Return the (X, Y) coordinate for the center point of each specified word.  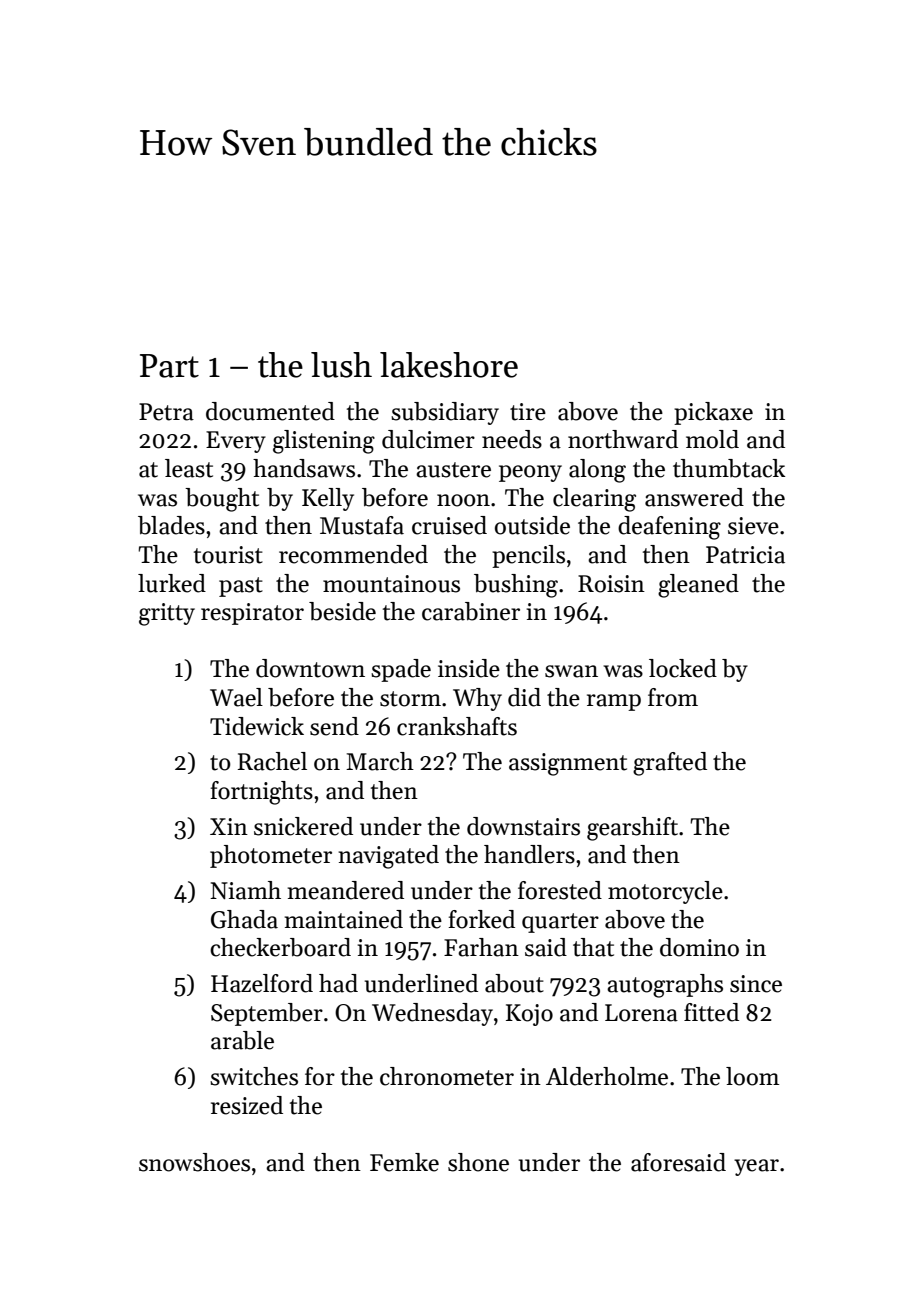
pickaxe (713, 413)
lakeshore (449, 365)
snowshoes (194, 1162)
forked (482, 919)
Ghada (244, 919)
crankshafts (457, 726)
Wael (236, 697)
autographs (665, 986)
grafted (670, 764)
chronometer (447, 1076)
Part (169, 366)
